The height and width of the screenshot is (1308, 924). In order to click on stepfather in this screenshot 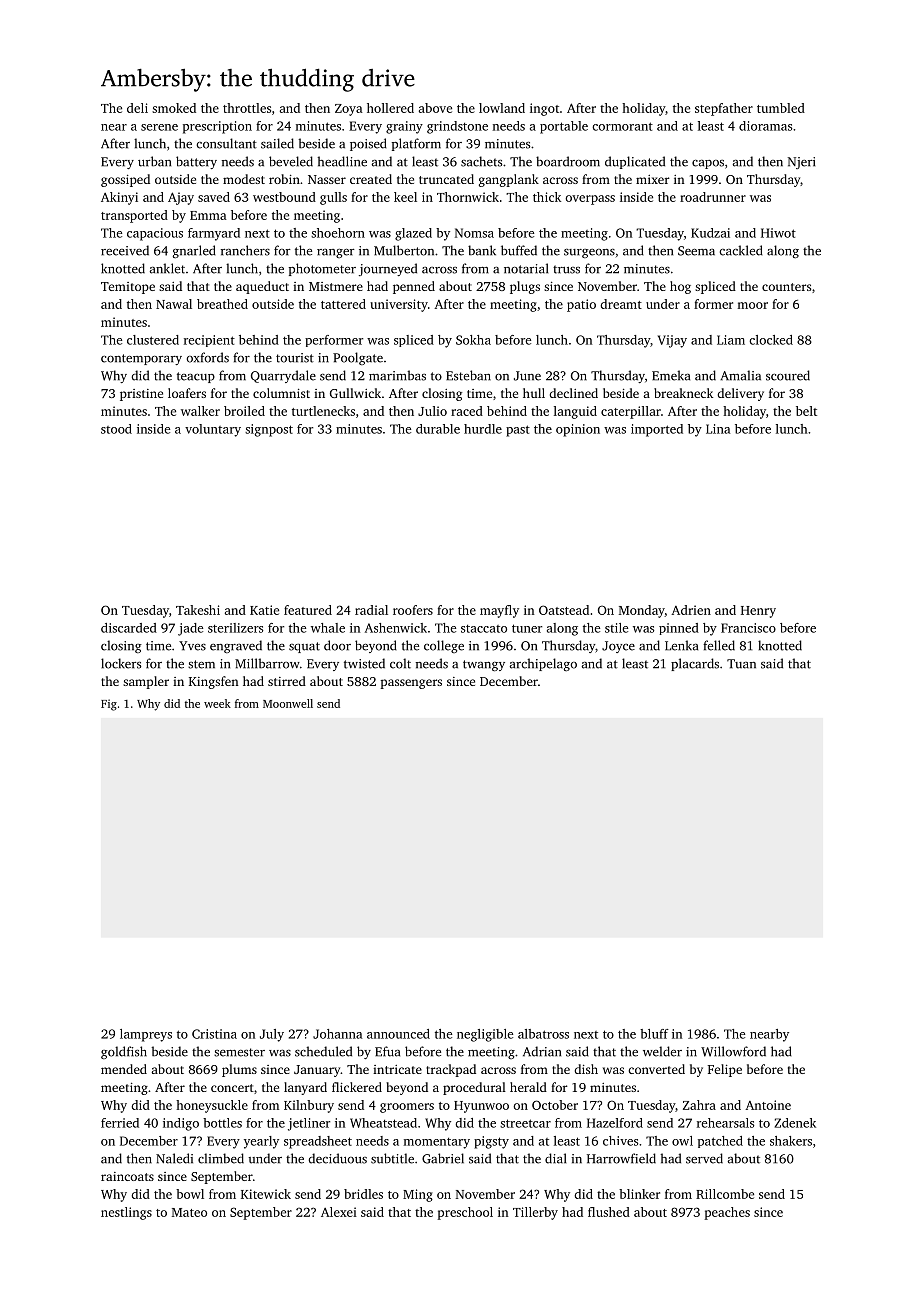, I will do `click(724, 109)`.
